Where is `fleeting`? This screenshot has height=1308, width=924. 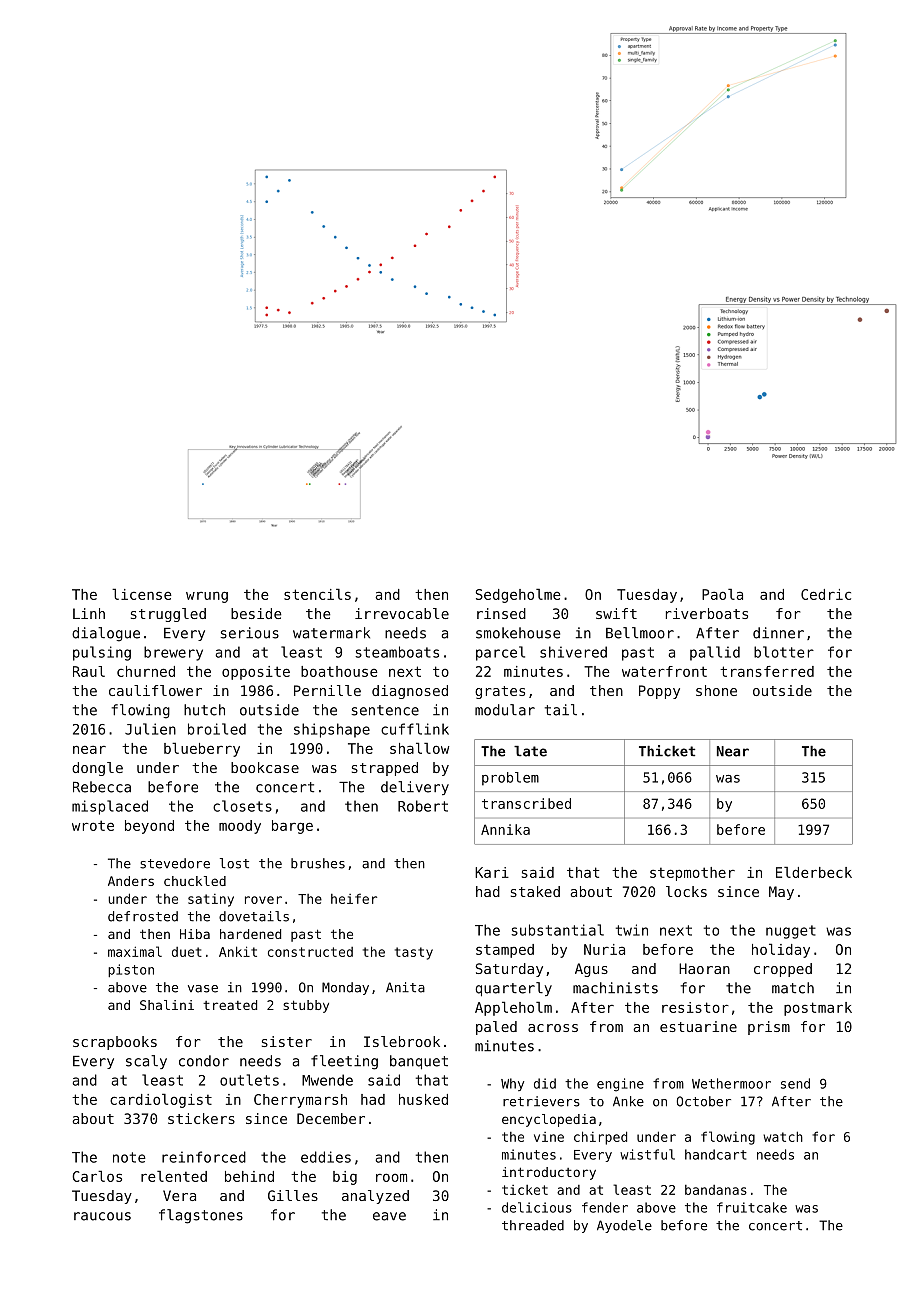
fleeting is located at coordinates (344, 1062).
